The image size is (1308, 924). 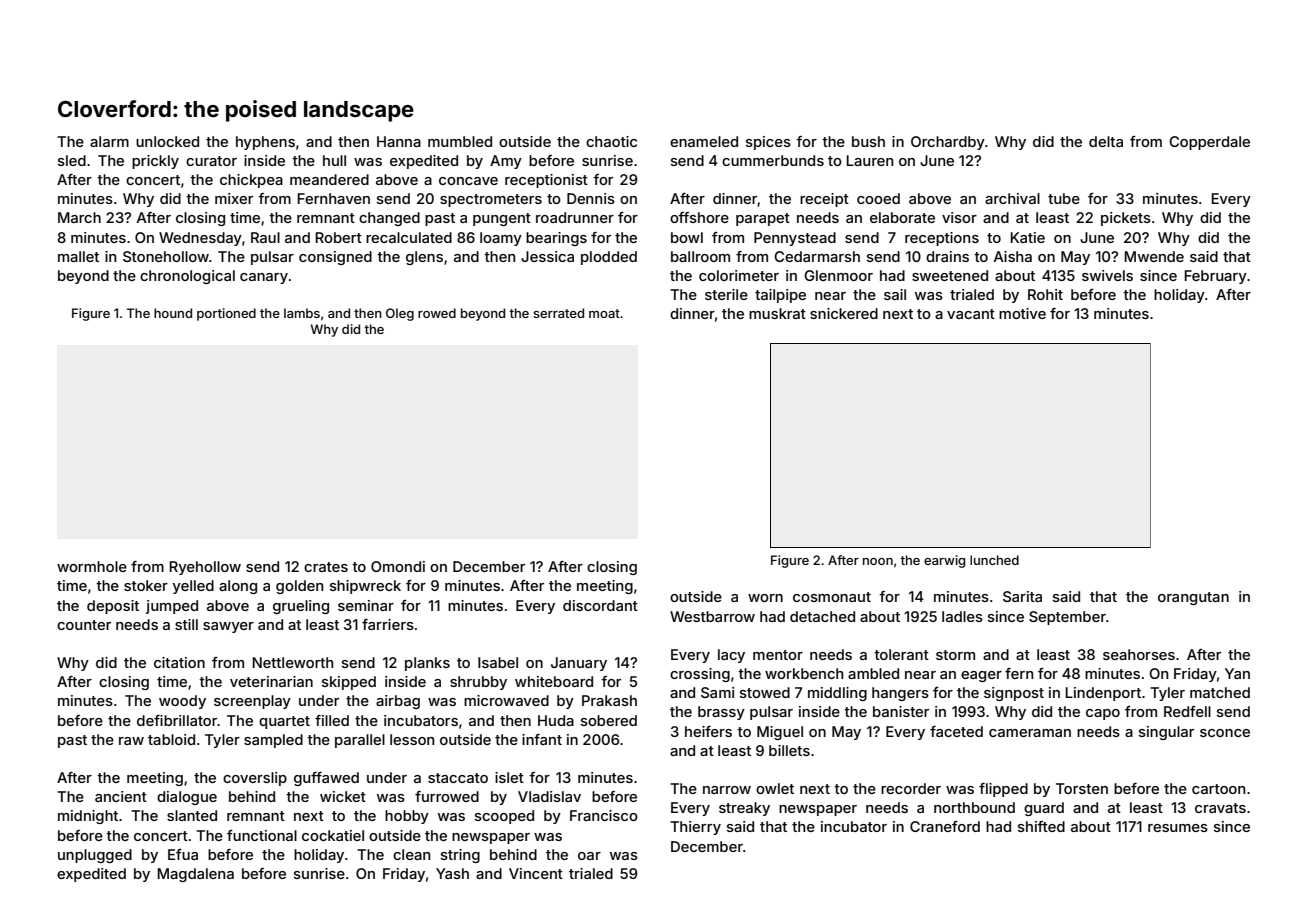 I want to click on Rohit, so click(x=1045, y=294).
